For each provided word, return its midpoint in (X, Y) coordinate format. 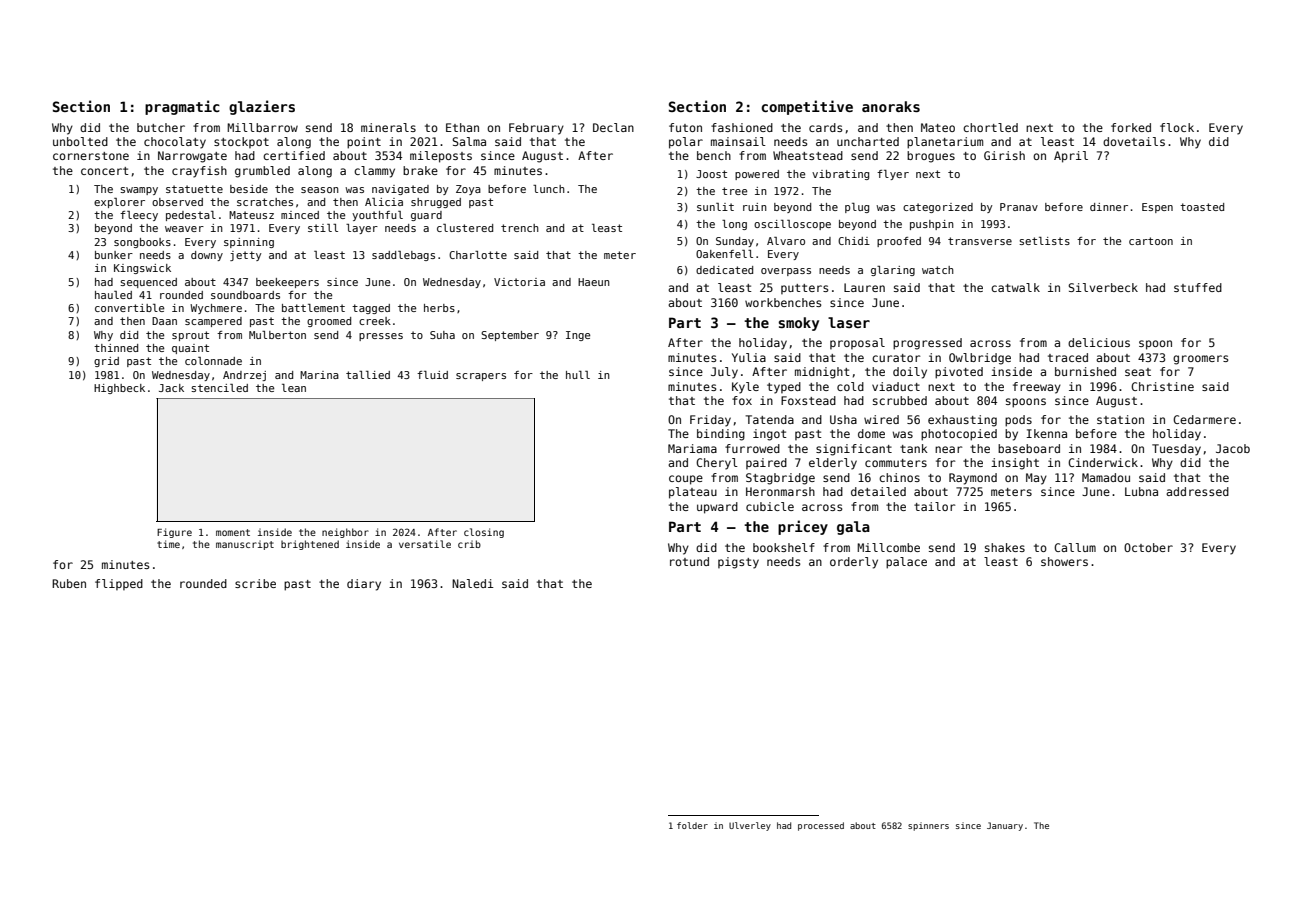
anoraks (891, 106)
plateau (693, 493)
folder (692, 825)
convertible (129, 308)
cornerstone (91, 156)
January (1005, 826)
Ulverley (750, 826)
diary (364, 585)
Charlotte (478, 255)
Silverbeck (1103, 287)
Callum (1075, 547)
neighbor (345, 533)
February (536, 129)
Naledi (473, 583)
